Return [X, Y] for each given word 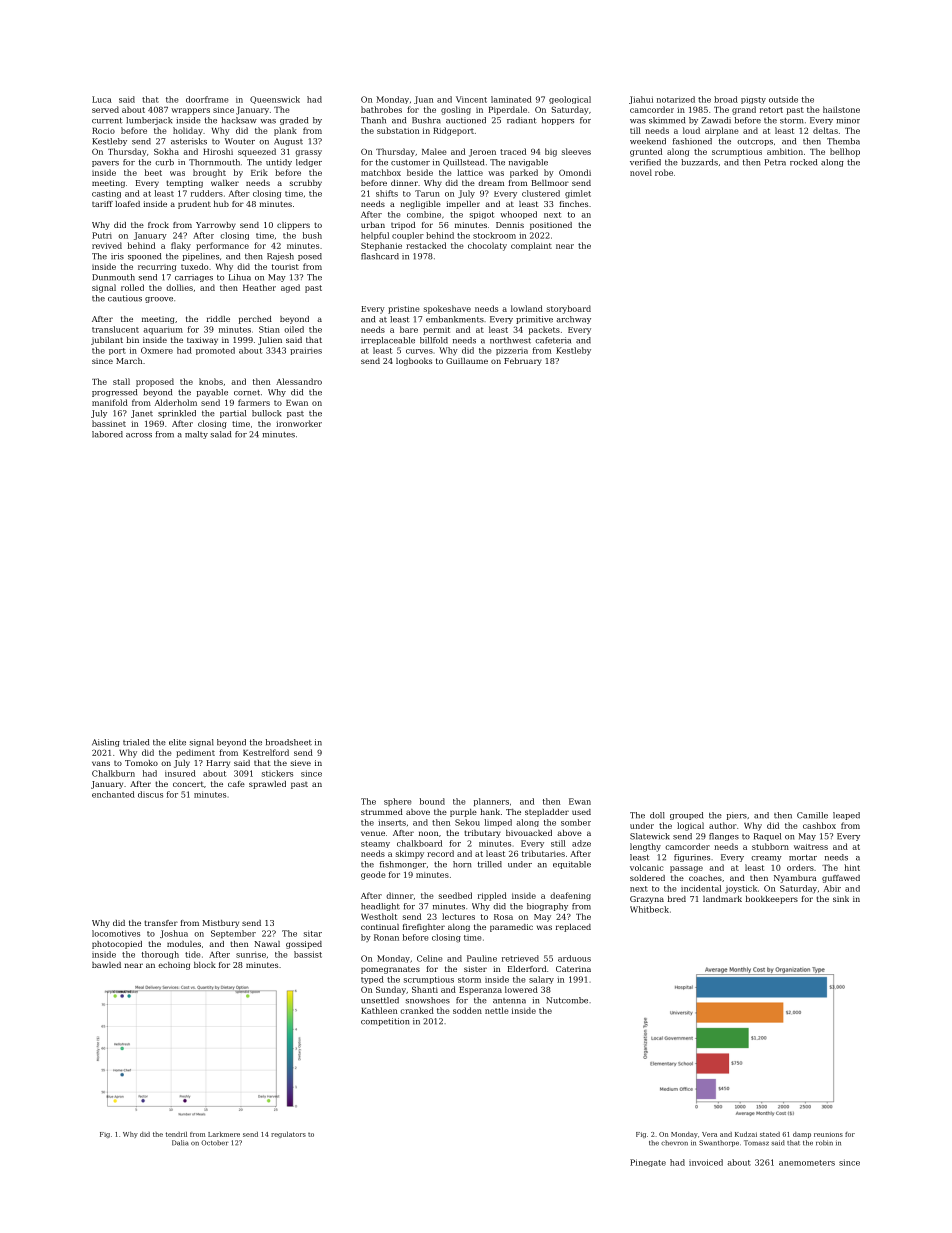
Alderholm [176, 402]
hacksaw [239, 120]
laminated [511, 99]
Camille [812, 815]
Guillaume [467, 361]
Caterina [573, 969]
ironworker [299, 423]
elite [177, 742]
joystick [741, 889]
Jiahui [641, 100]
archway [574, 320]
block [205, 965]
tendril [176, 1134]
